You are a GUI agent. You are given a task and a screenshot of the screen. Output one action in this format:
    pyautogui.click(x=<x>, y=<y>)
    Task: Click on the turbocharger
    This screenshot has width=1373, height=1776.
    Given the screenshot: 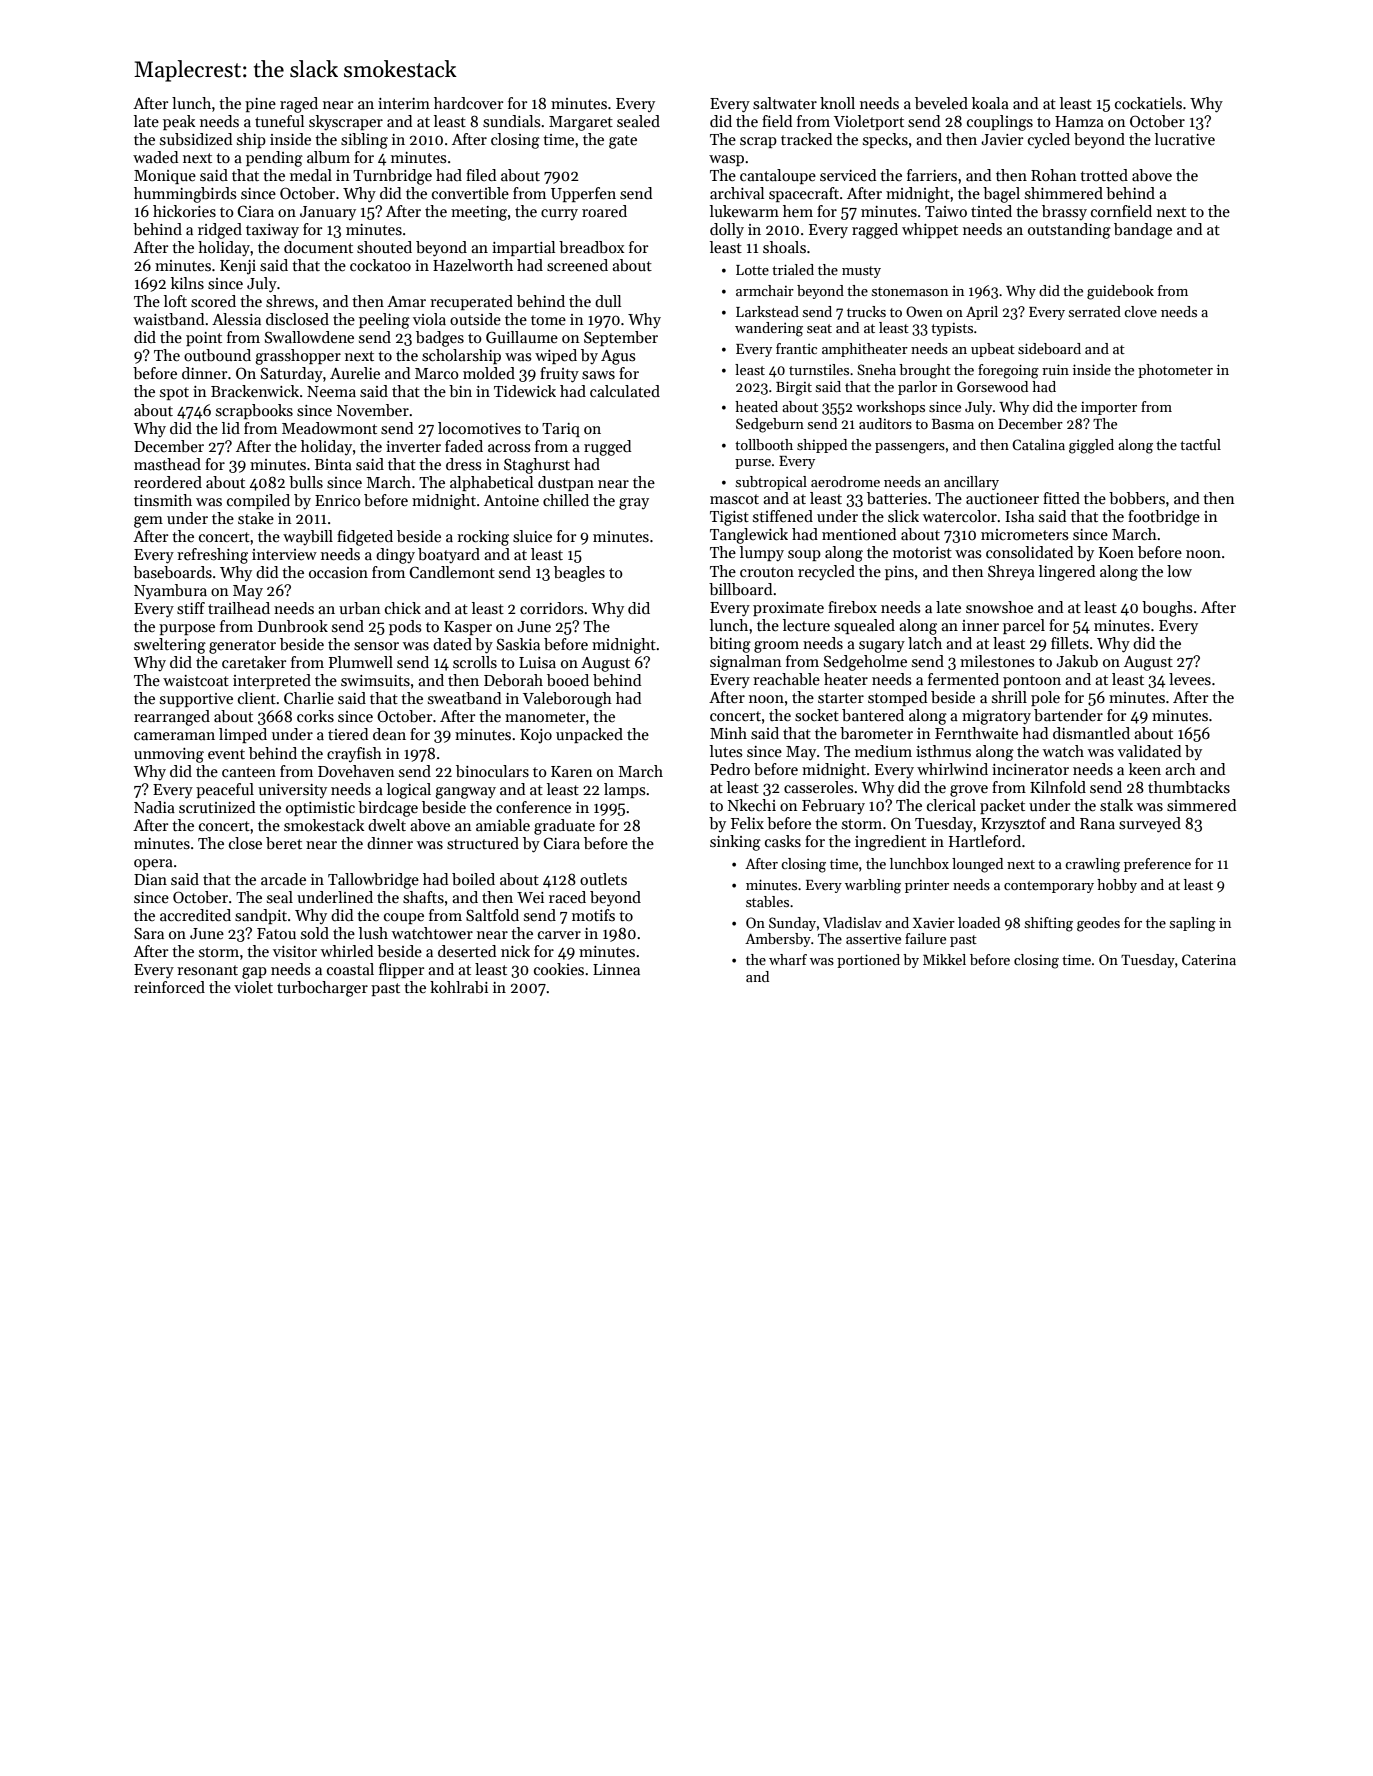 What is the action you would take?
    pyautogui.click(x=322, y=989)
